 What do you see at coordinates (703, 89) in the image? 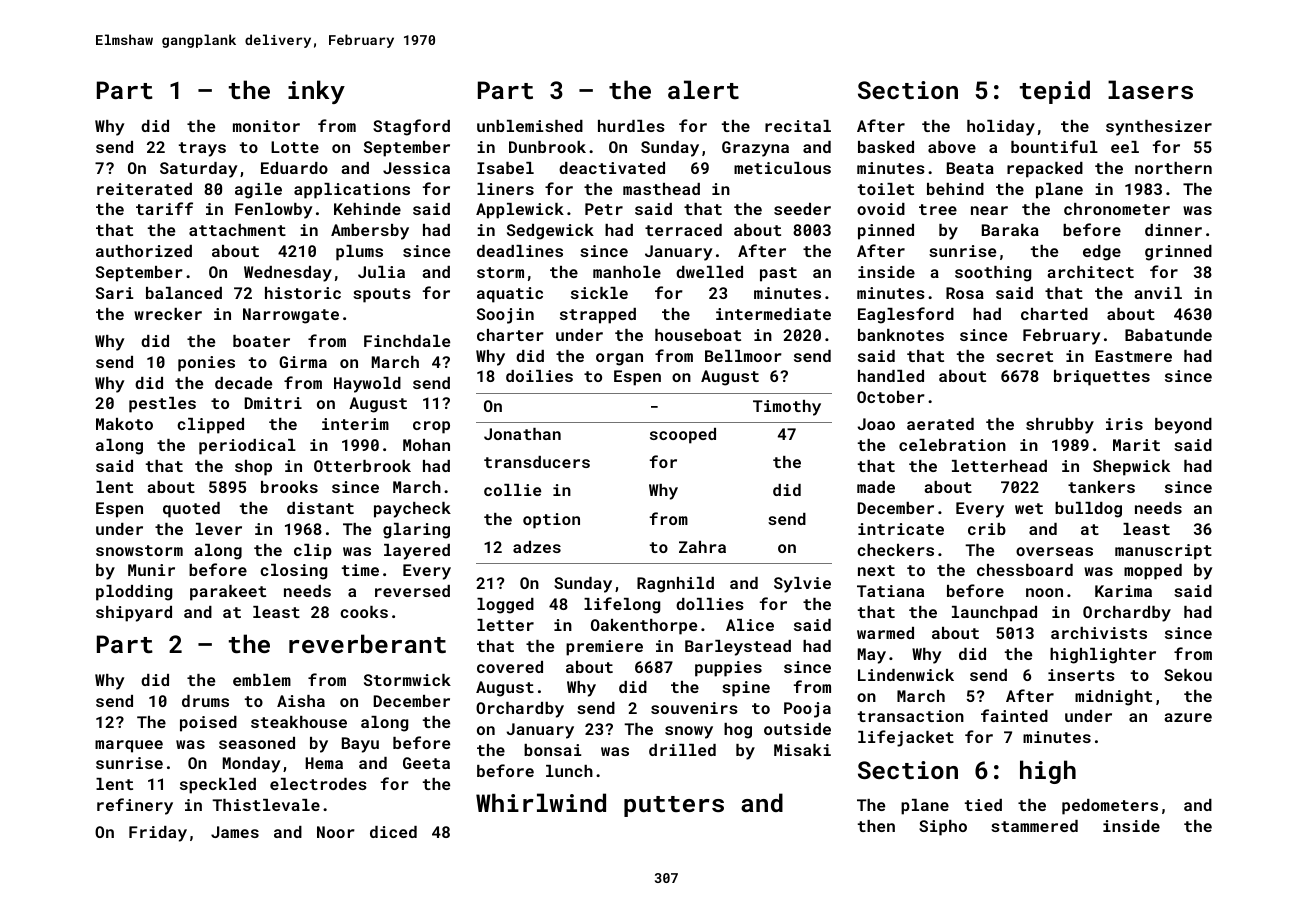
I see `alert` at bounding box center [703, 89].
